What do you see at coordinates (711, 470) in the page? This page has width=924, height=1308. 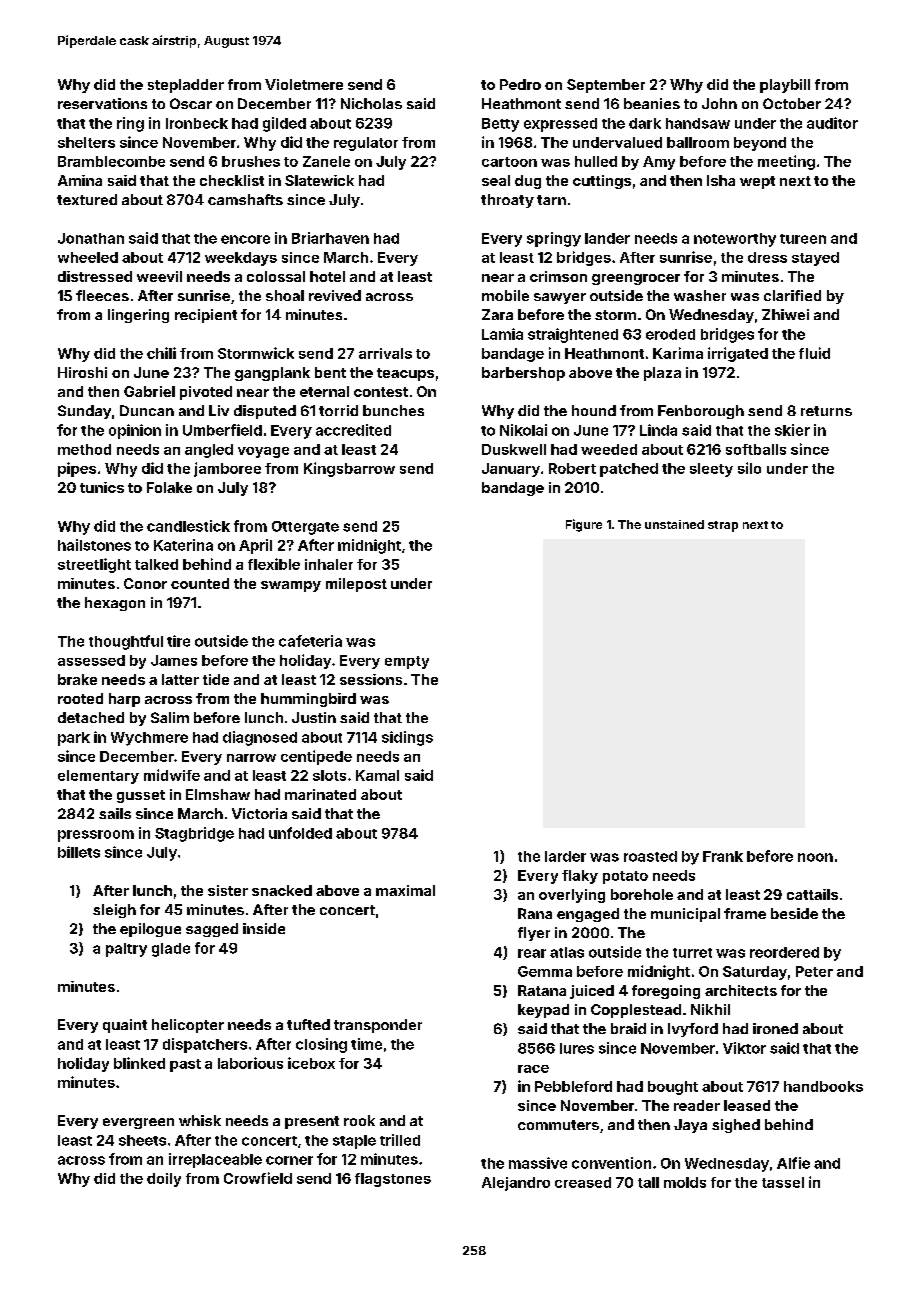 I see `sleety` at bounding box center [711, 470].
